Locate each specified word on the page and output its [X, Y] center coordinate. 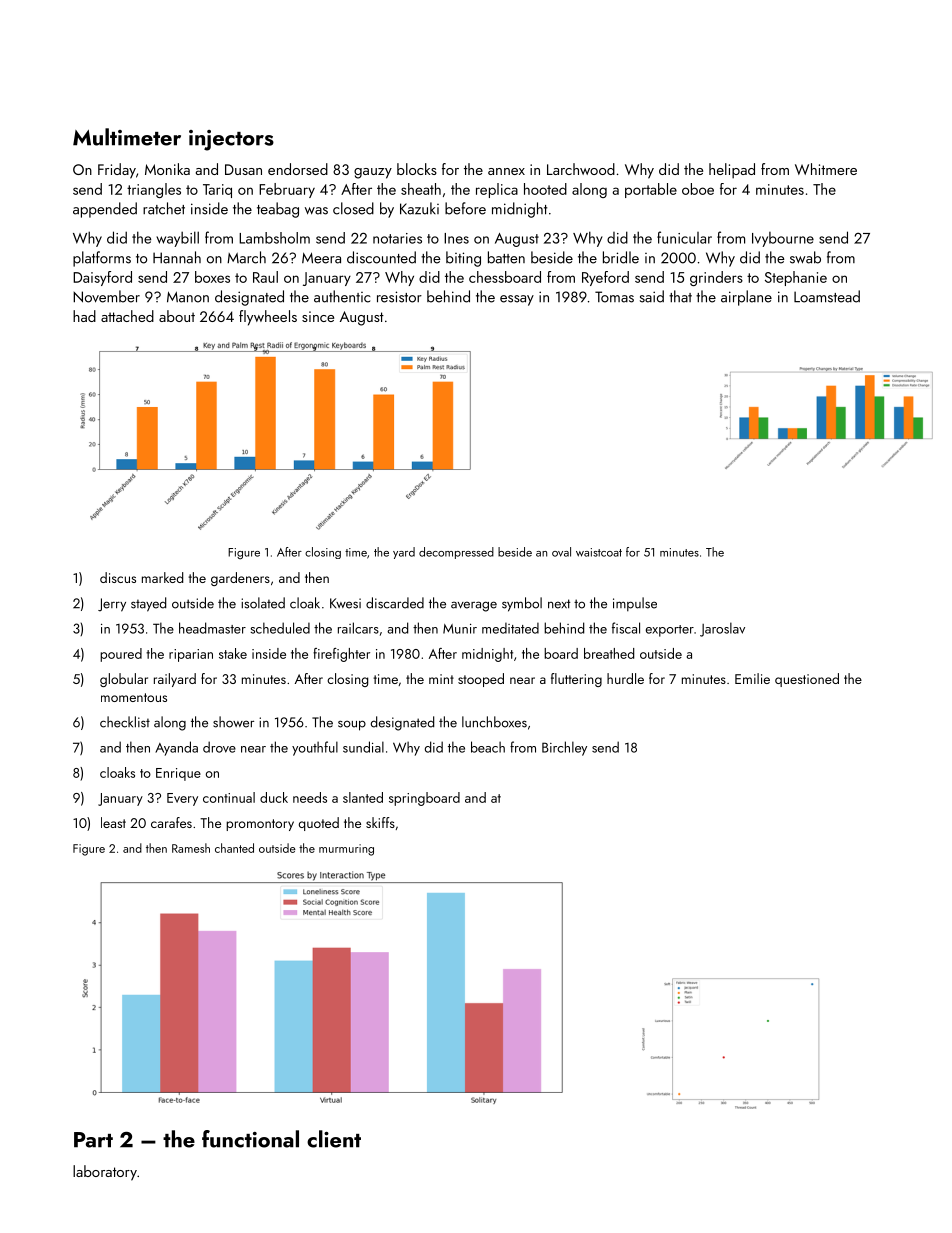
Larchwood [581, 169]
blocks [417, 169]
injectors [231, 140]
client [334, 1139]
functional [250, 1139]
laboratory [105, 1173]
